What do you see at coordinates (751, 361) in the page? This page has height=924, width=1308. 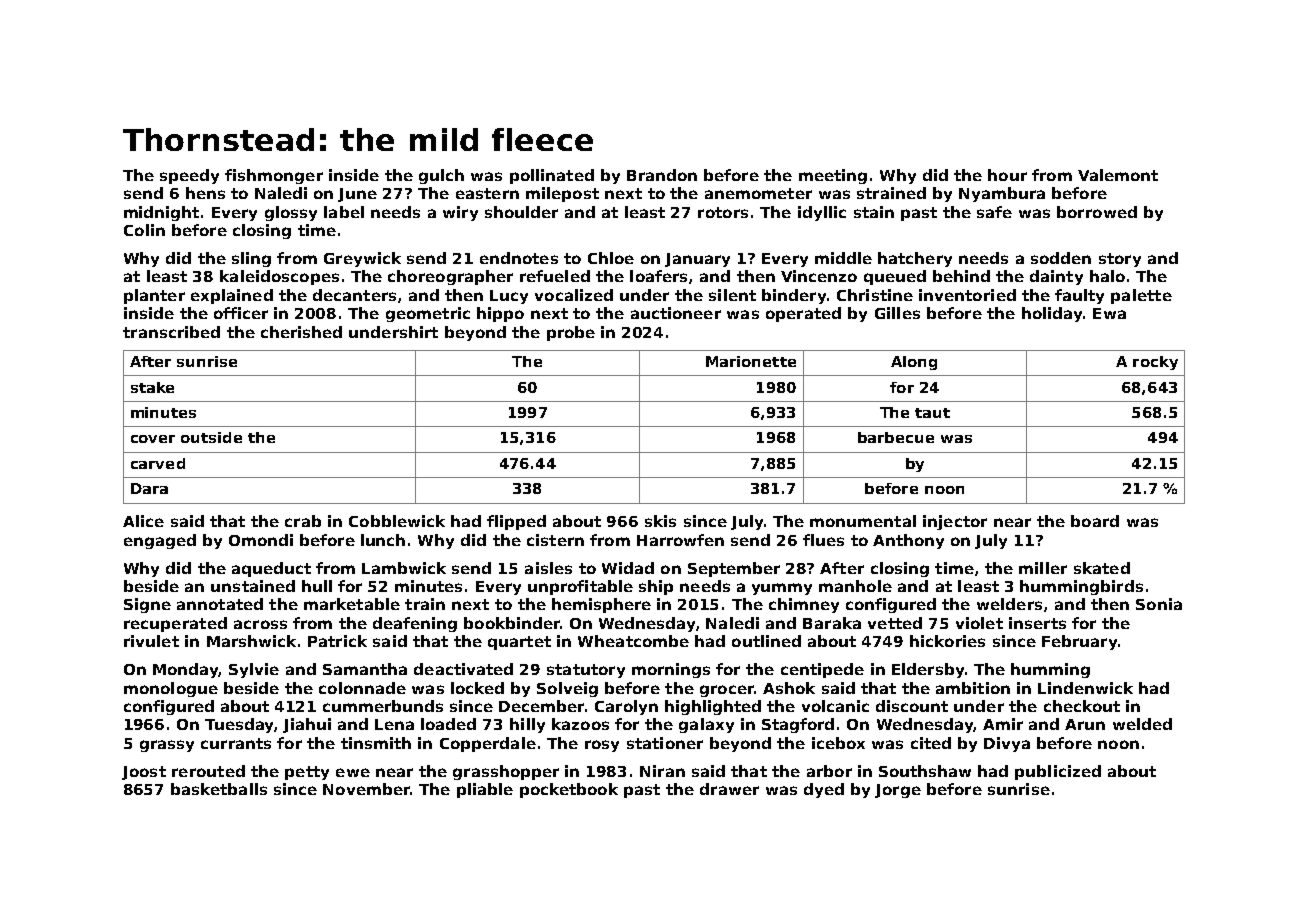 I see `Marionette` at bounding box center [751, 361].
